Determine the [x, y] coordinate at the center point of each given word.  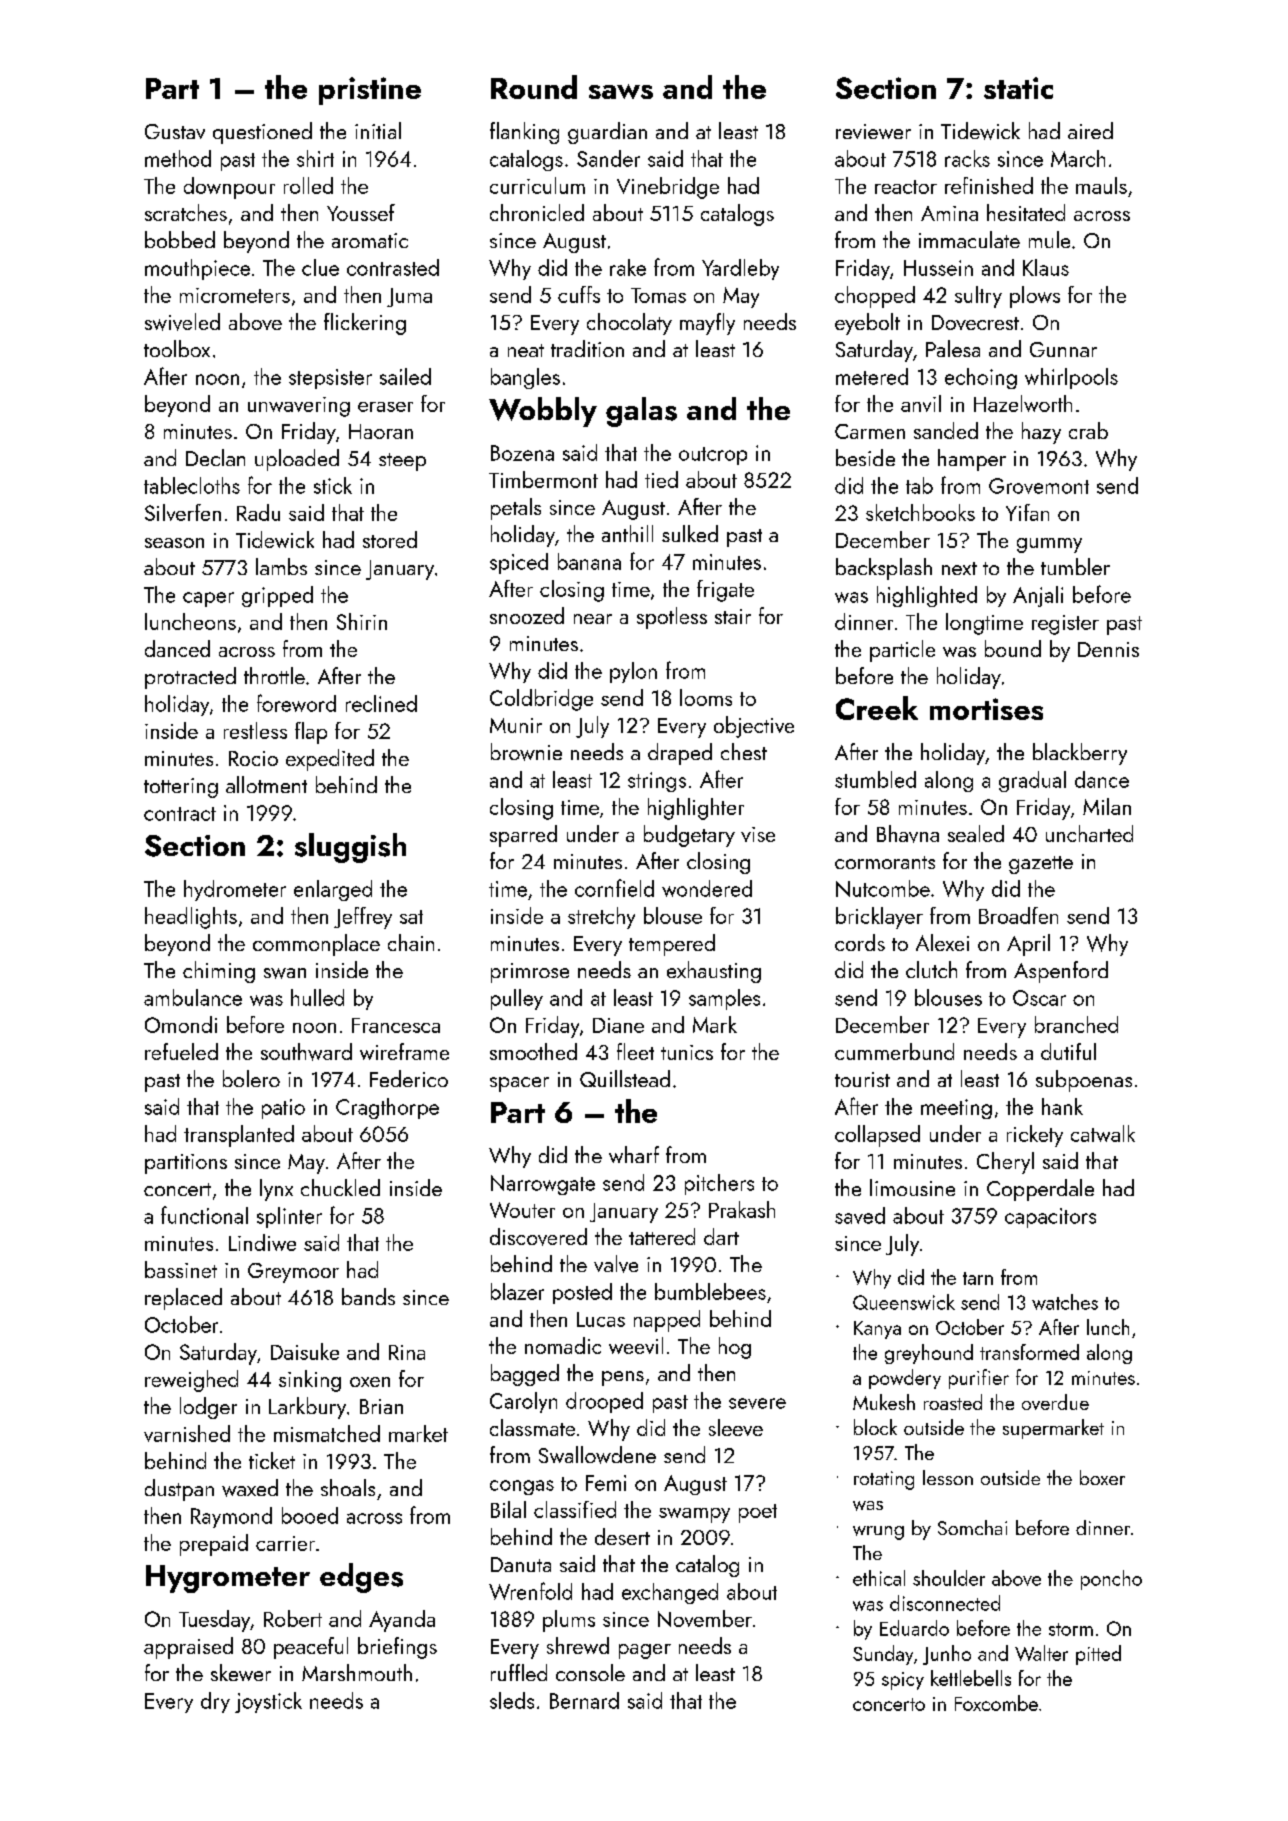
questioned [262, 133]
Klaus [1046, 267]
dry [215, 1702]
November [705, 1618]
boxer [1102, 1477]
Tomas [658, 295]
